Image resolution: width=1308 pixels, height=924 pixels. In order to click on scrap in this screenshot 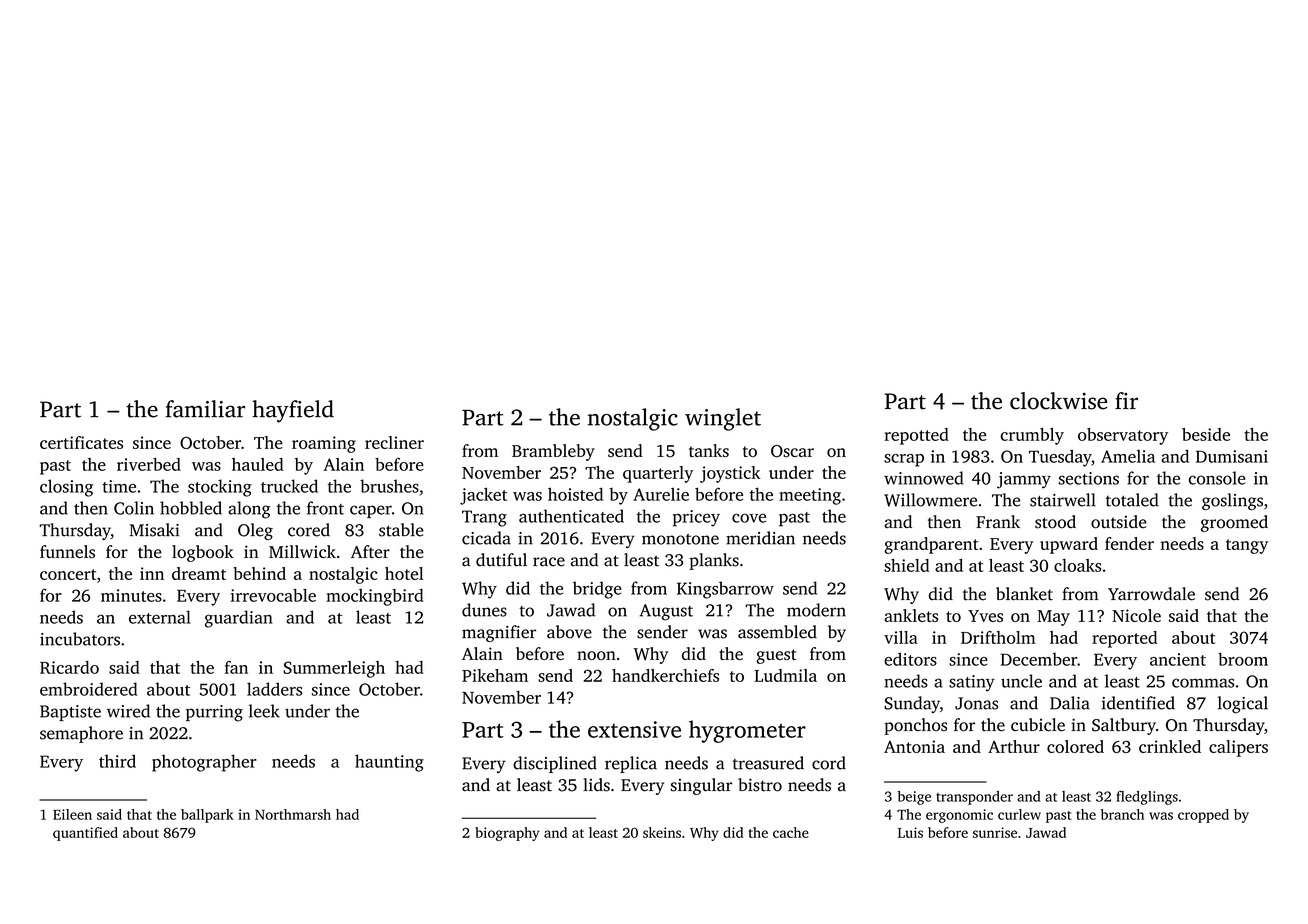, I will do `click(904, 460)`.
